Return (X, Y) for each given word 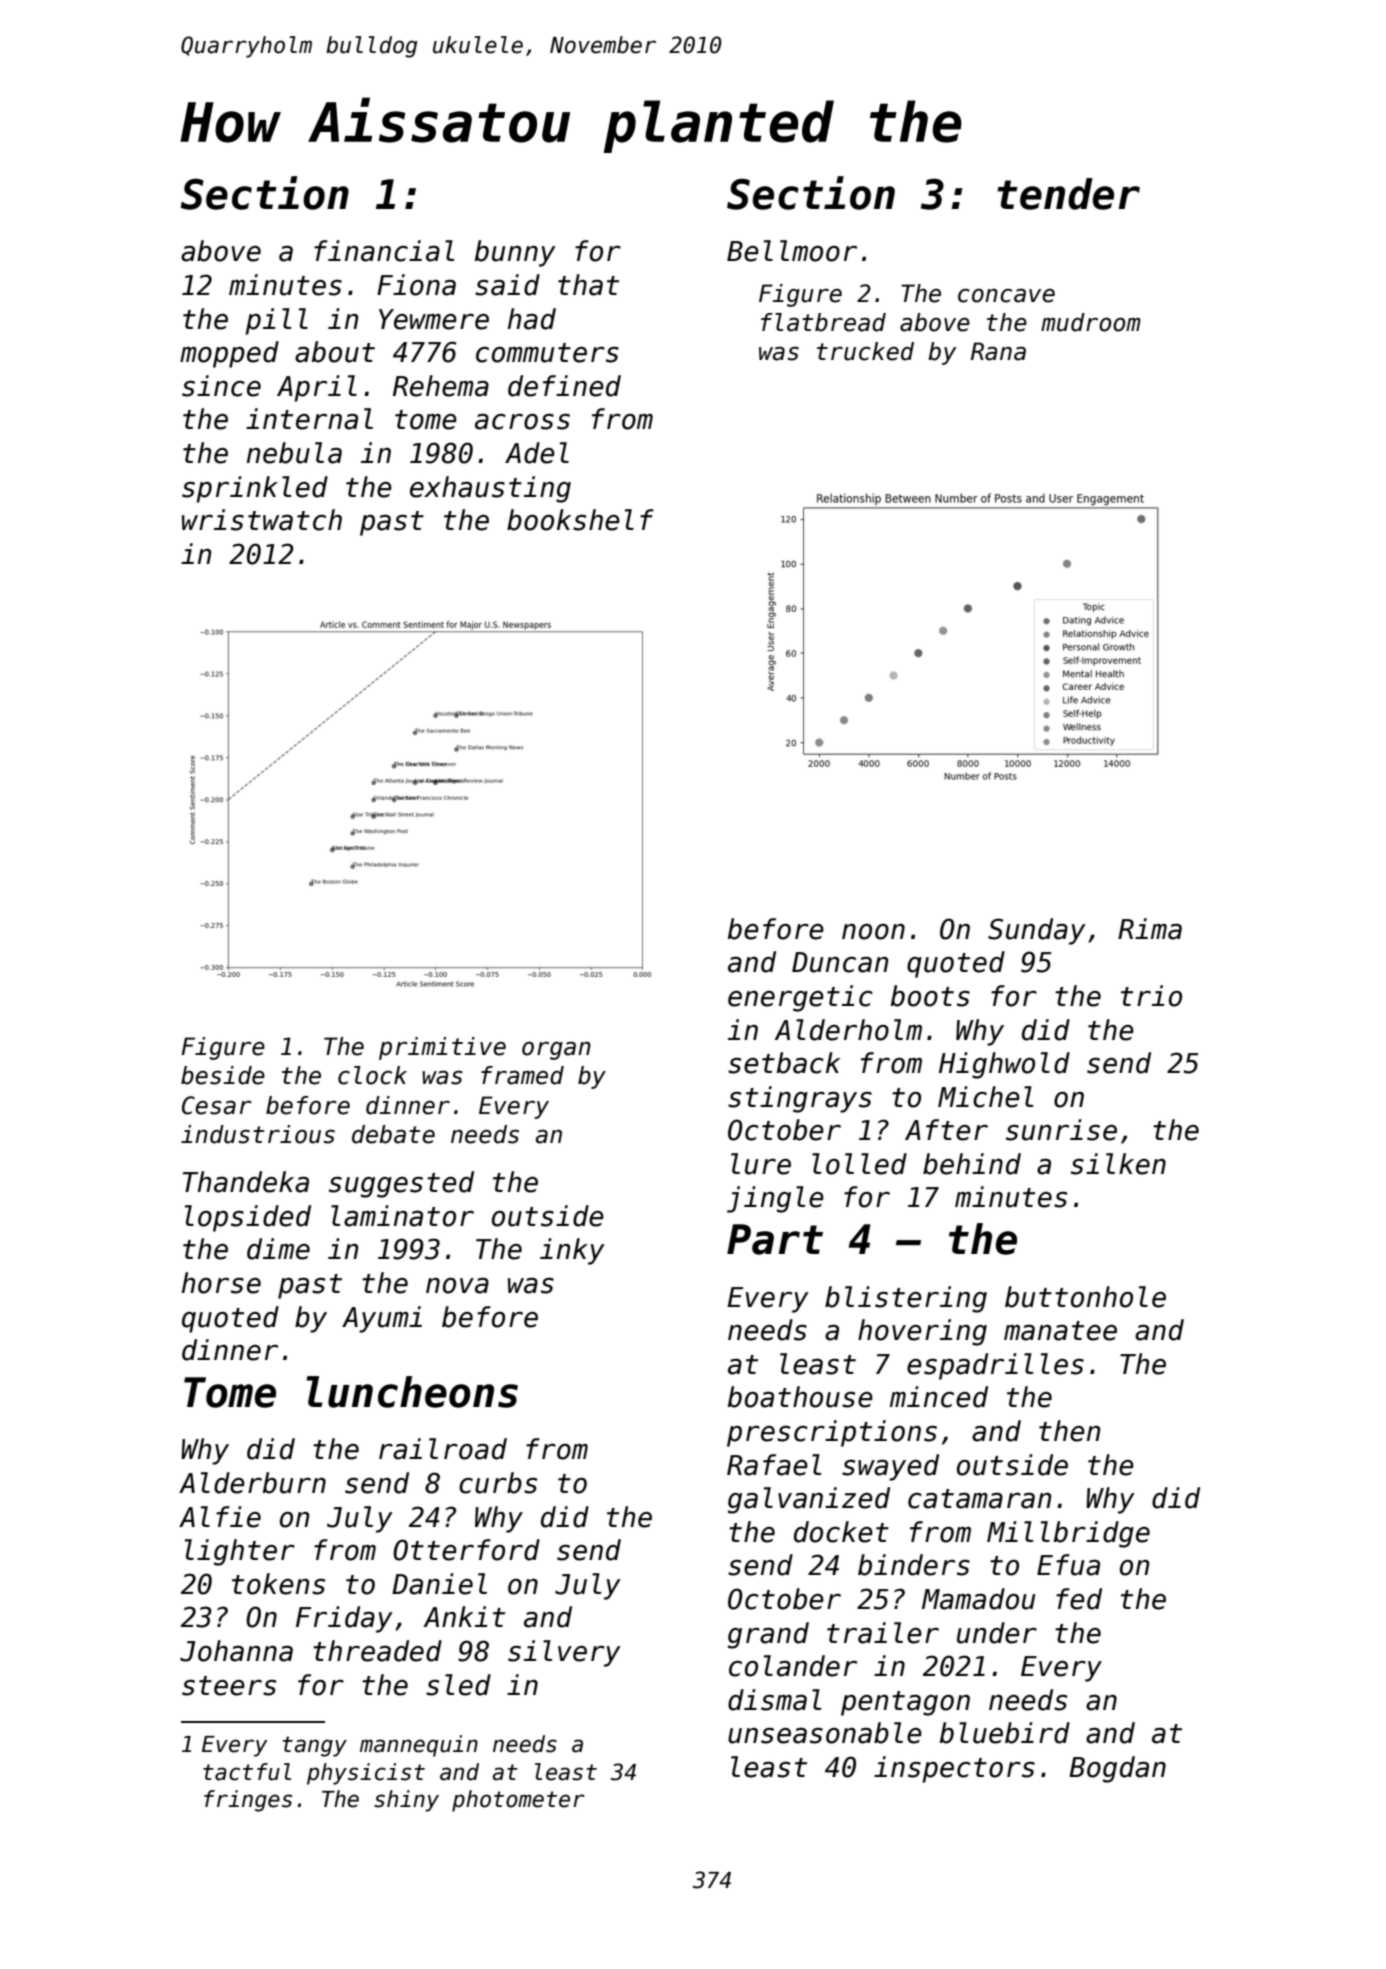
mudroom (1091, 322)
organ (556, 1050)
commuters (547, 353)
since (221, 386)
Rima (1150, 929)
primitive (442, 1048)
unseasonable (825, 1733)
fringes (248, 1801)
